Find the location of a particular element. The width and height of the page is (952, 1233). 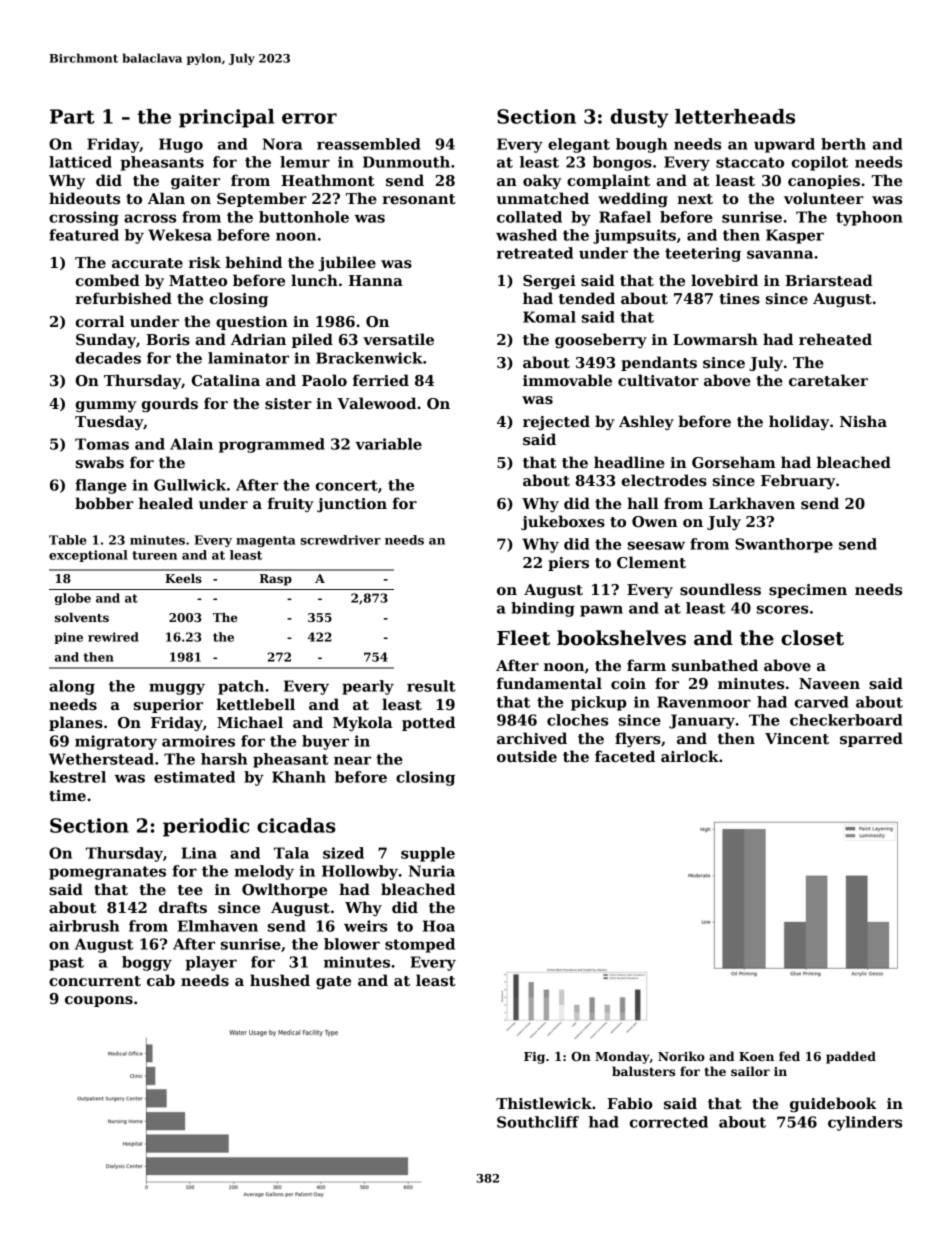

elegant is located at coordinates (579, 145).
